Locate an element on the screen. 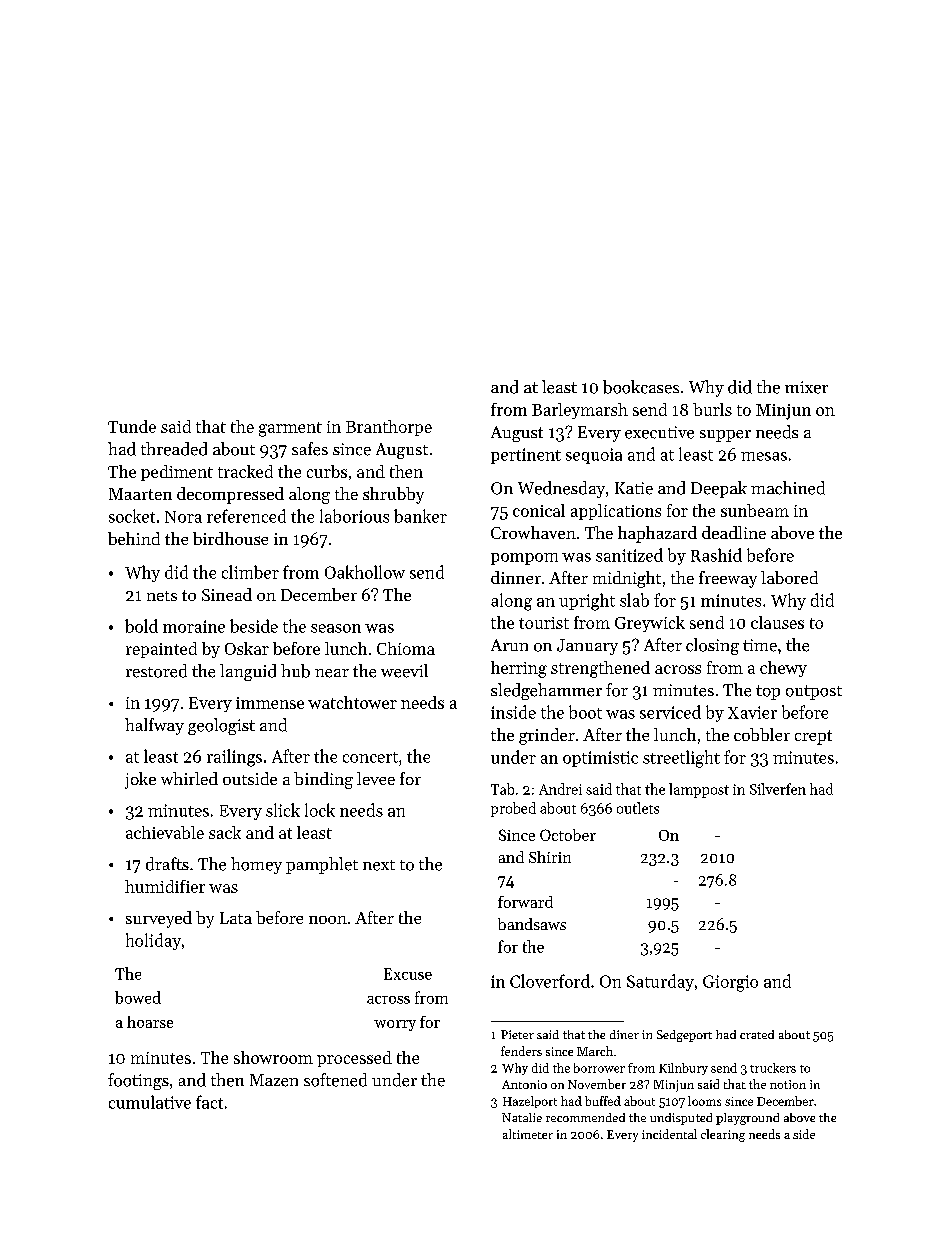  Excuse is located at coordinates (408, 974).
